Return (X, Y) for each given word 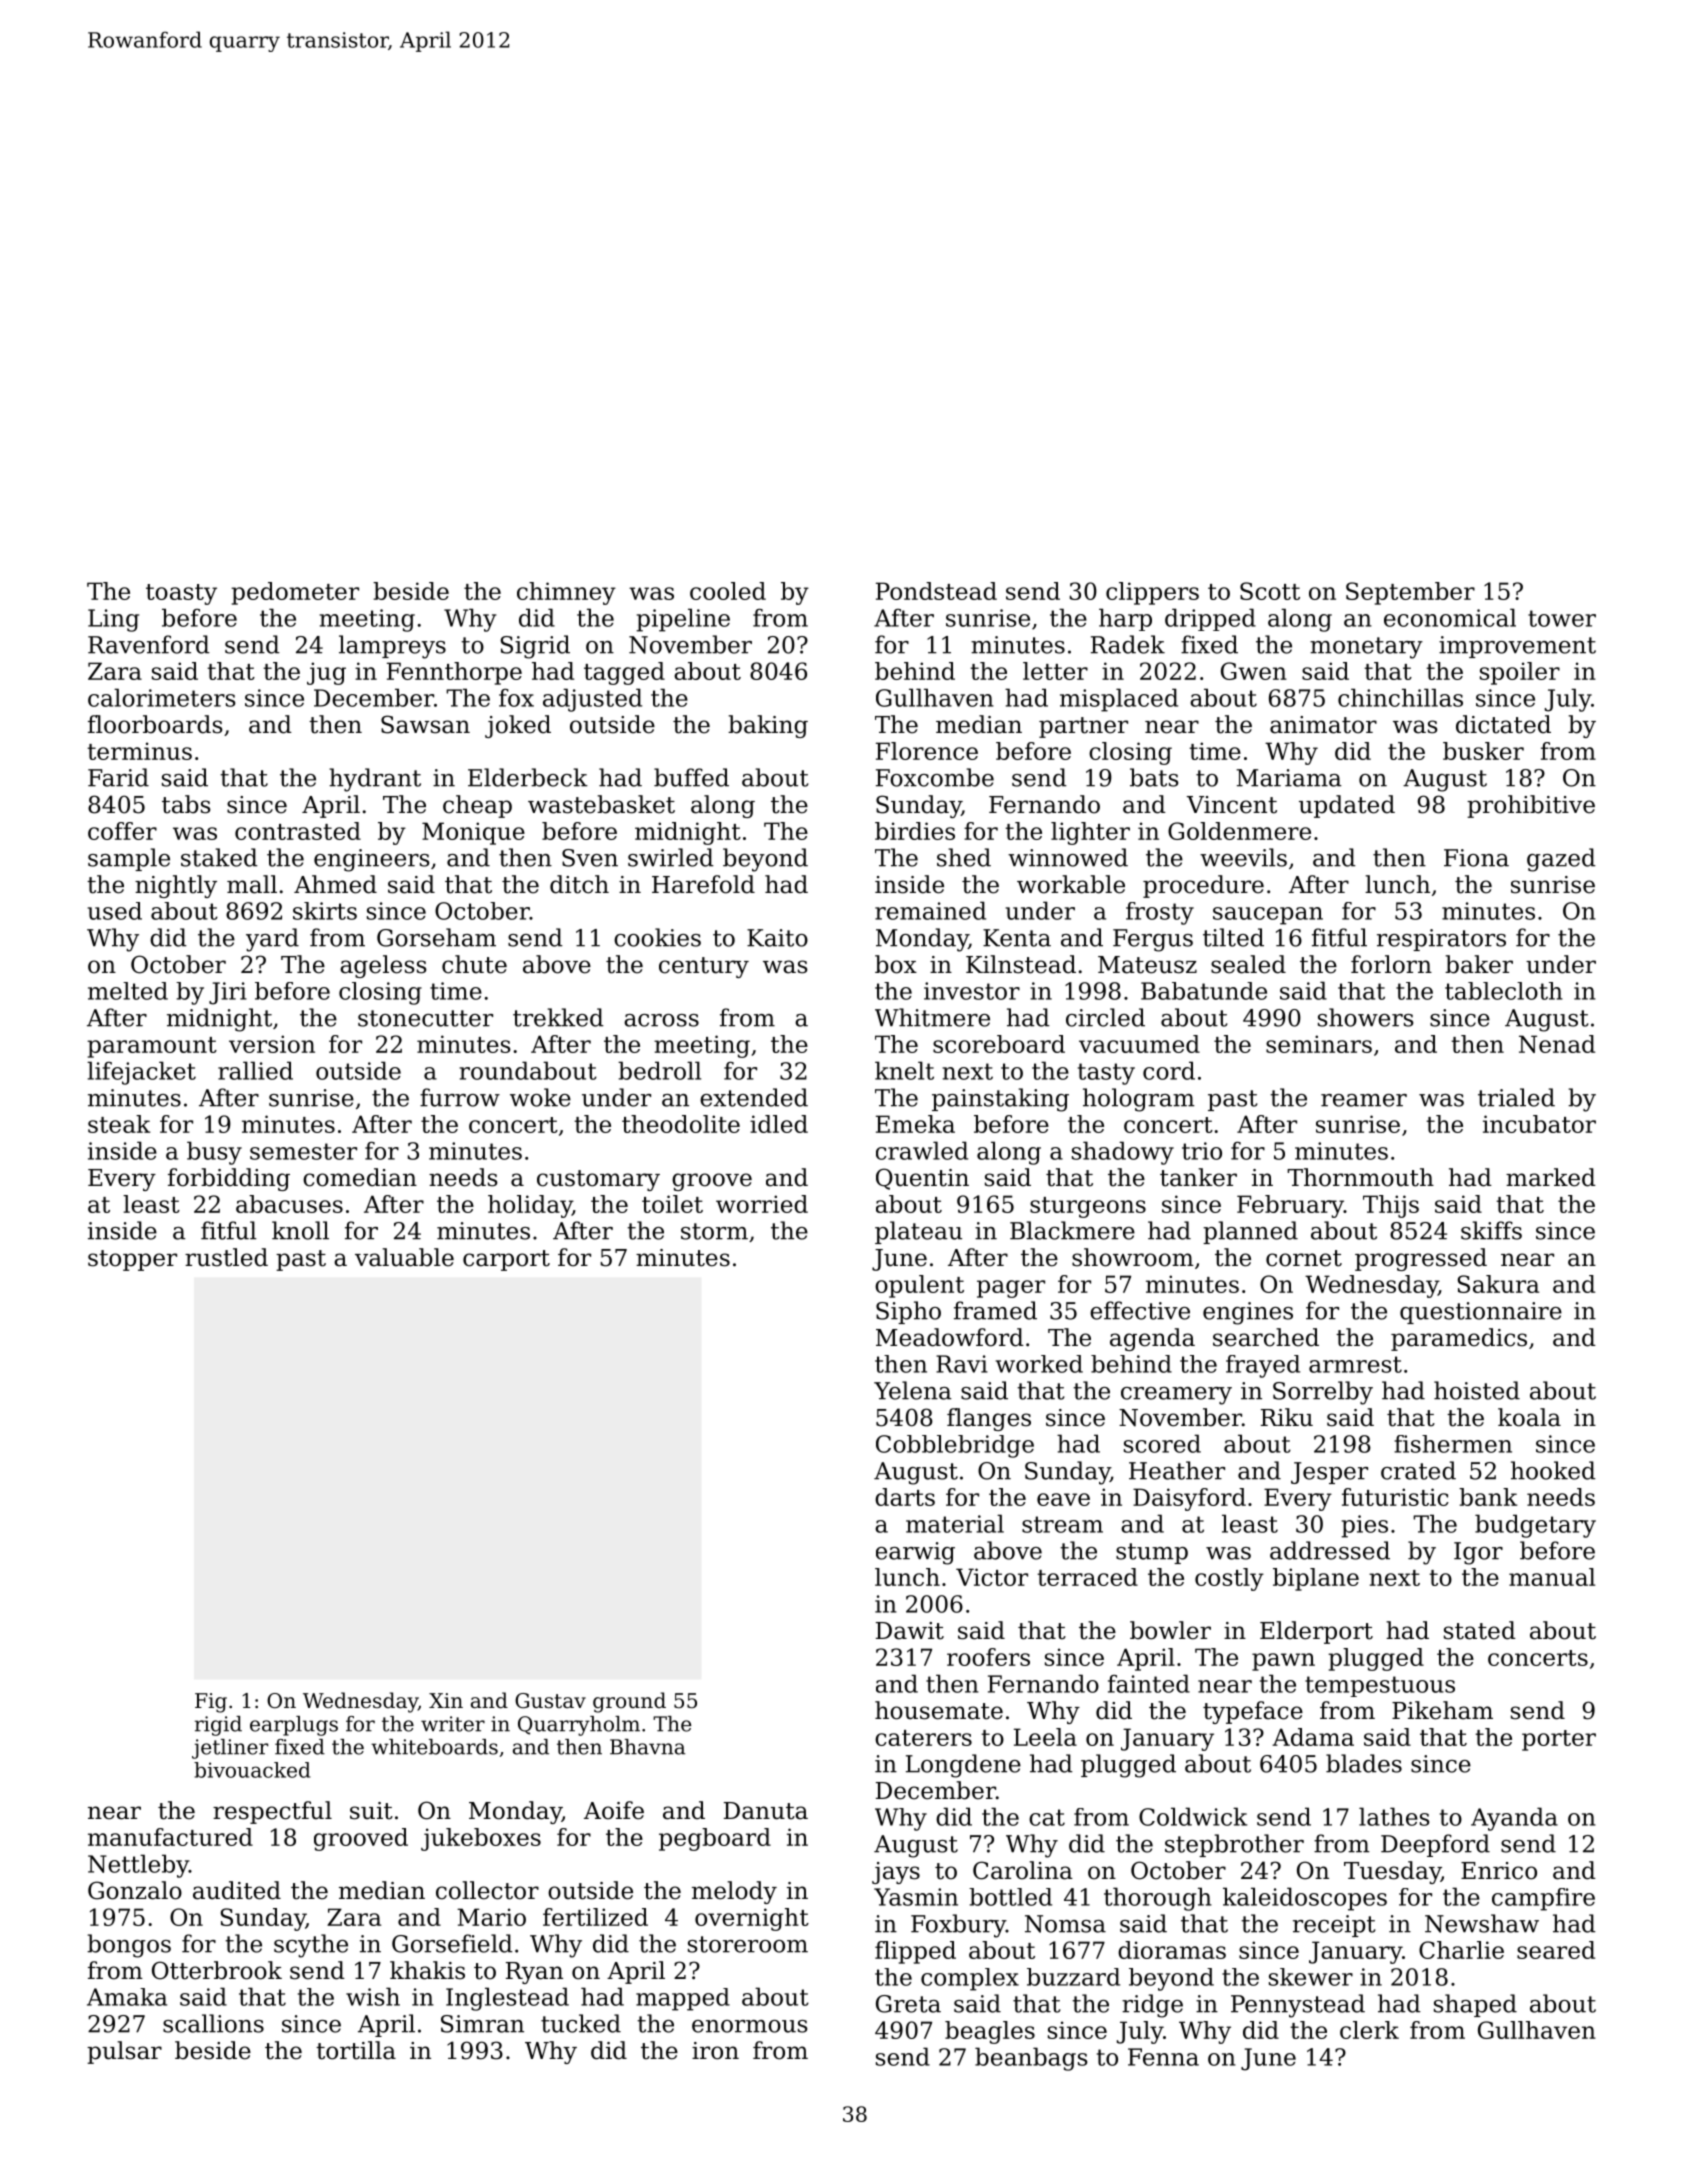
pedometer (295, 593)
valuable (404, 1257)
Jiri (228, 993)
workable (1071, 884)
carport (506, 1260)
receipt (1334, 1926)
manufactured (170, 1837)
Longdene (963, 1766)
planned (1250, 1232)
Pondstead (936, 591)
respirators (1441, 940)
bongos (129, 1946)
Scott (1270, 591)
